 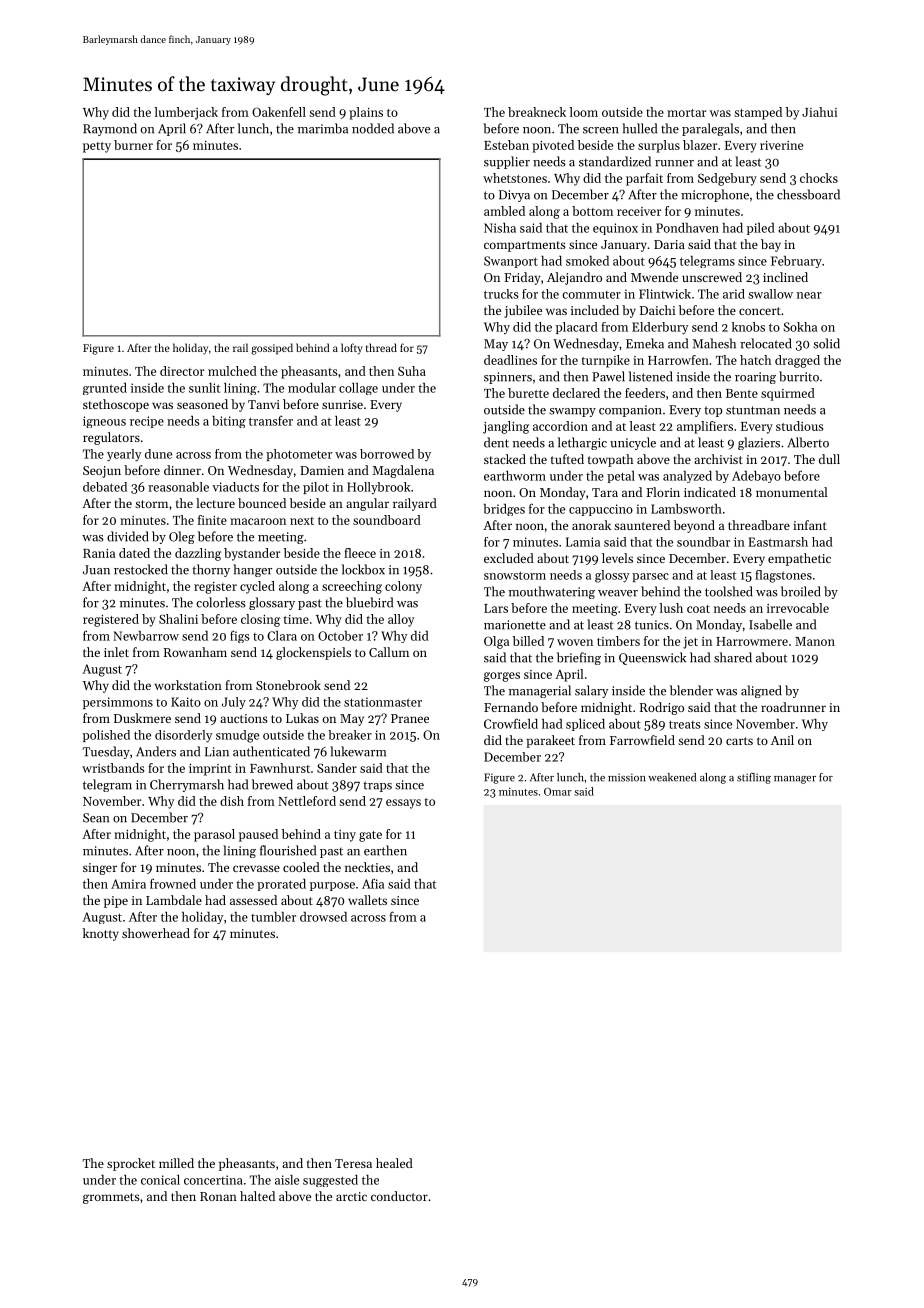 I want to click on igneous, so click(x=104, y=422).
